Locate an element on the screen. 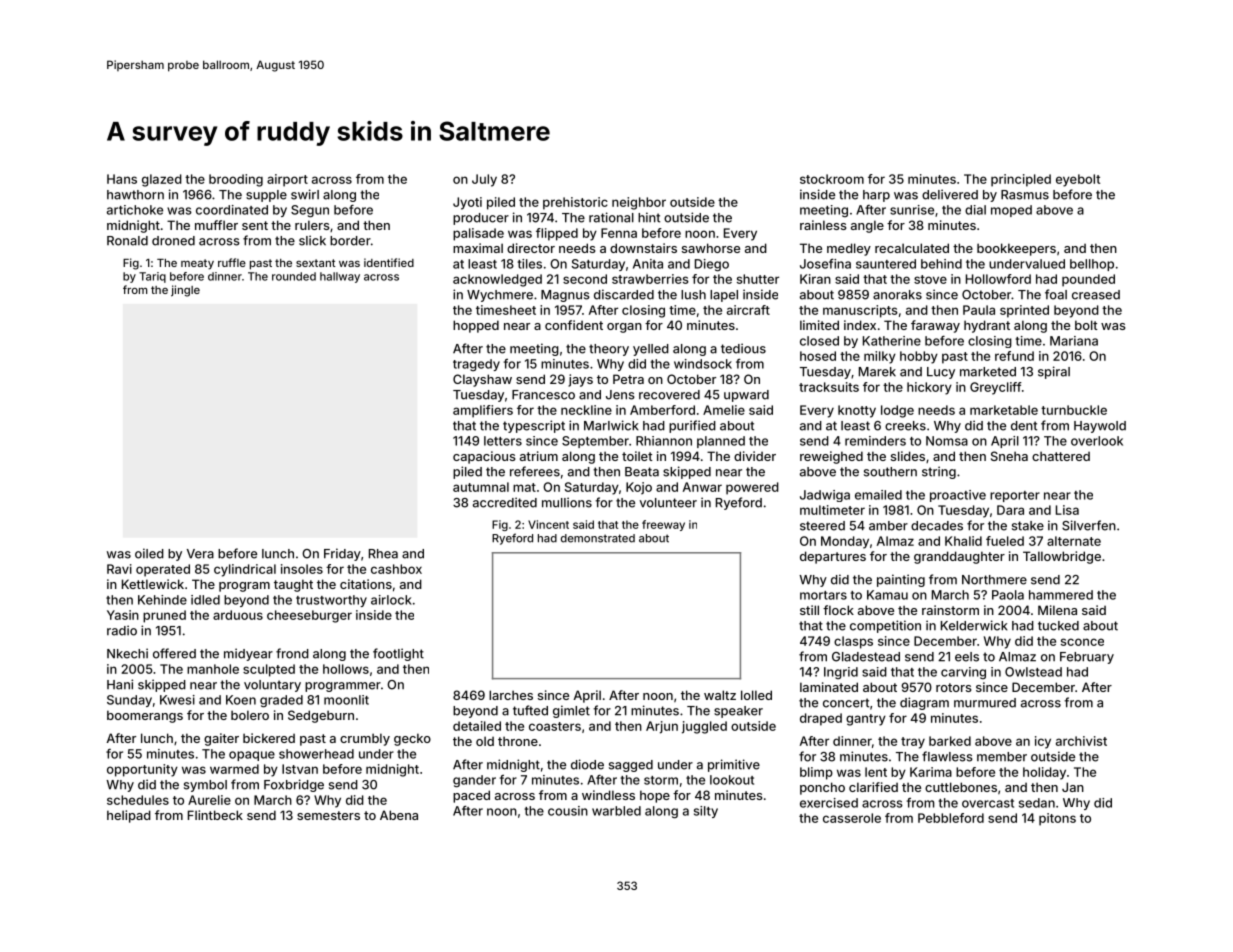 Image resolution: width=1233 pixels, height=952 pixels. Gladestead is located at coordinates (866, 657).
